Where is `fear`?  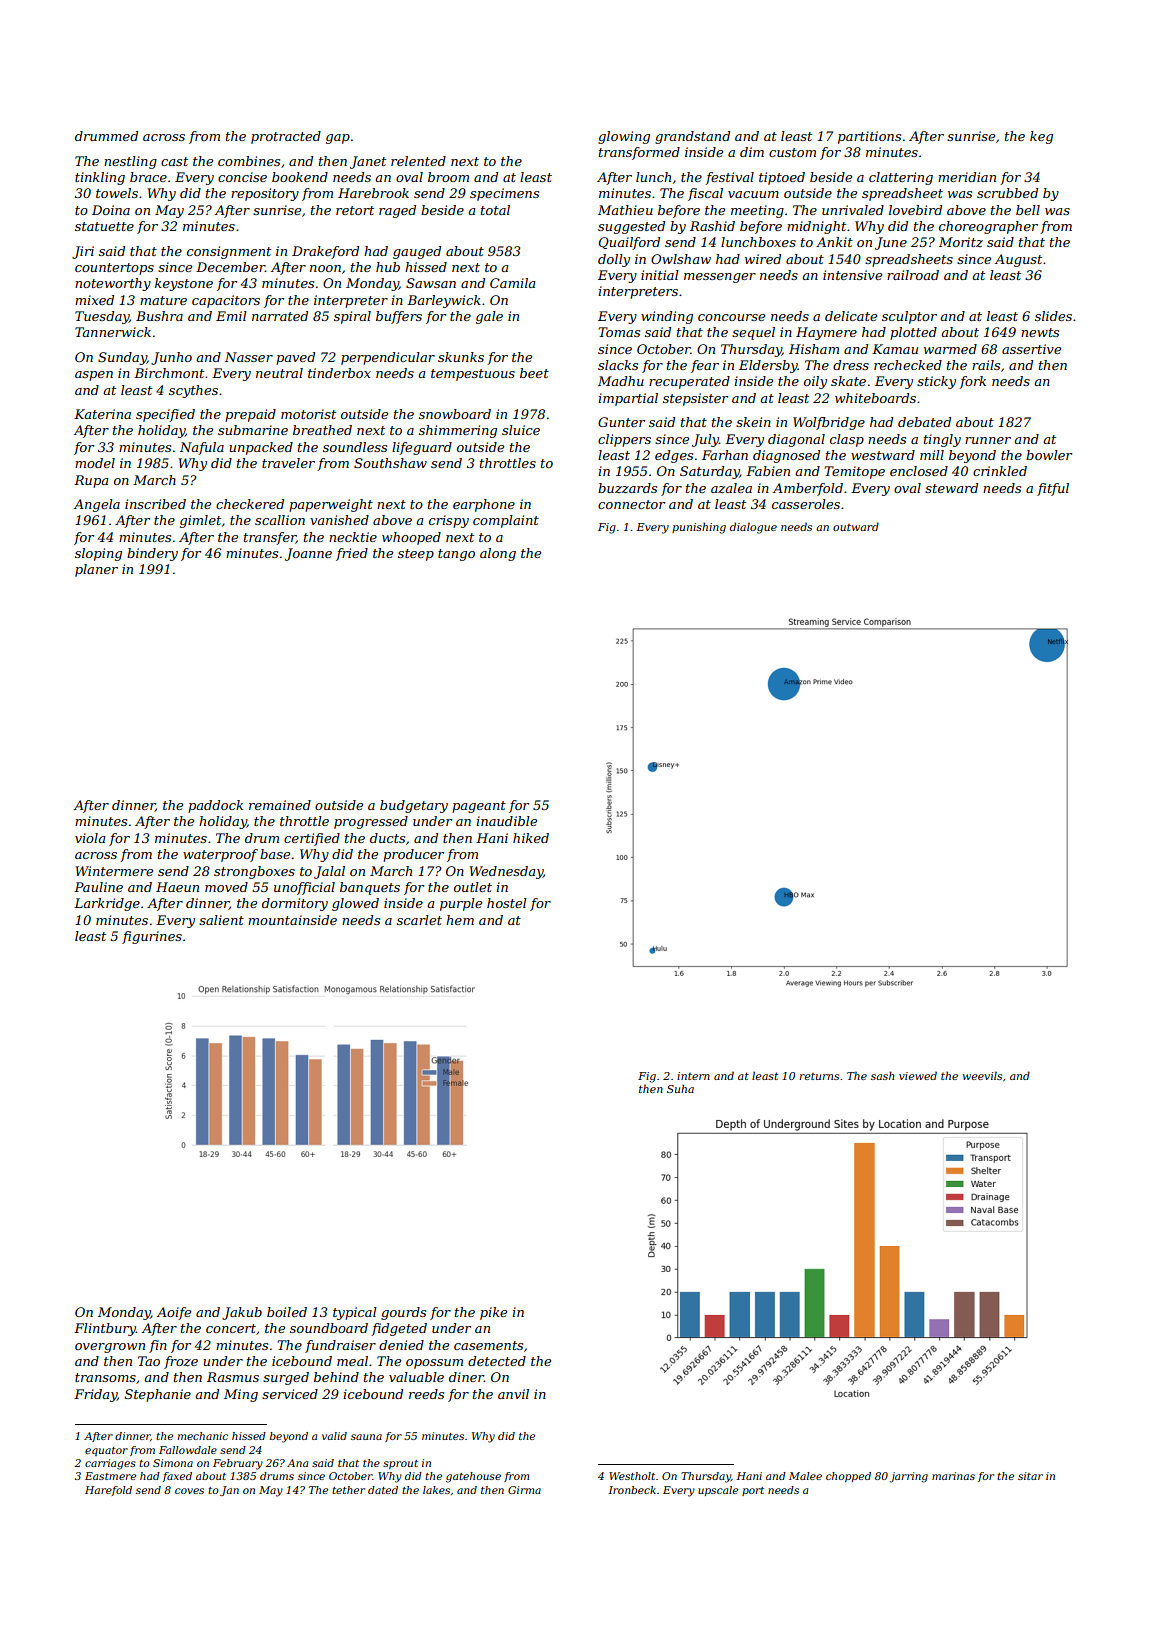
fear is located at coordinates (705, 366).
